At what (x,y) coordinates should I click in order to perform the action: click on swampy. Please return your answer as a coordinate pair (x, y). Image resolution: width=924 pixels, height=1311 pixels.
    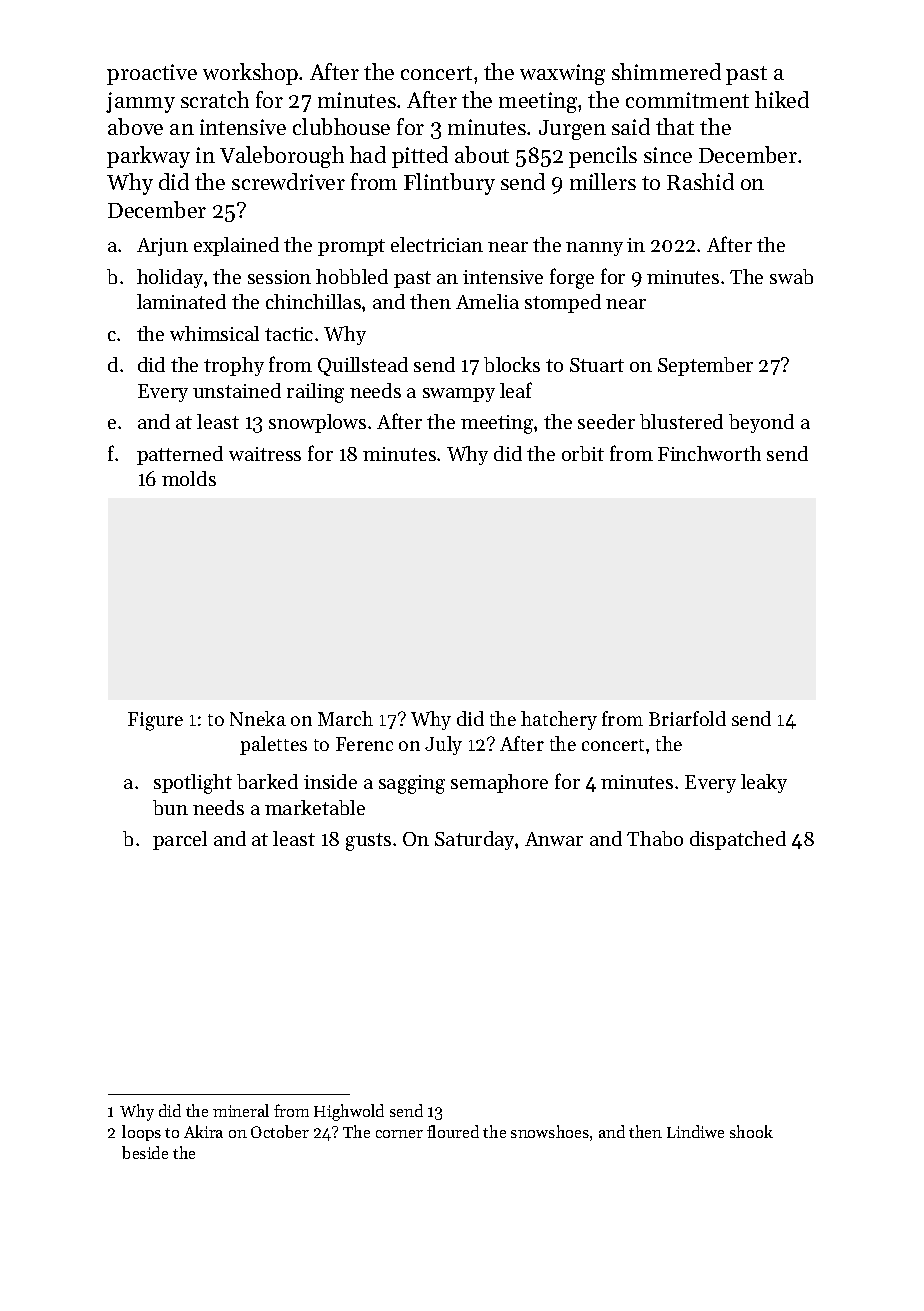
    Looking at the image, I should click on (459, 395).
